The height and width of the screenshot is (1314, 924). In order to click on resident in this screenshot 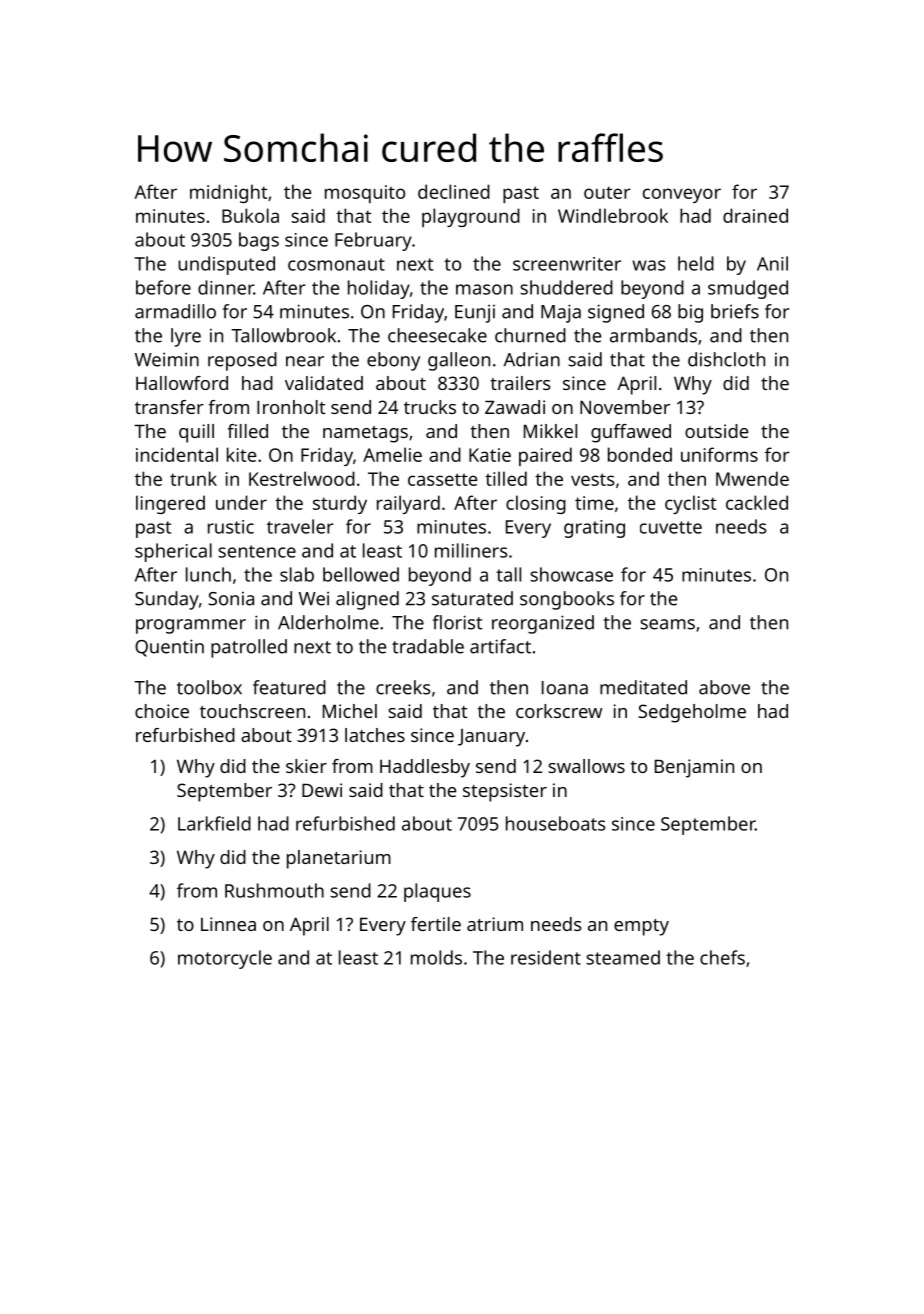, I will do `click(546, 957)`.
